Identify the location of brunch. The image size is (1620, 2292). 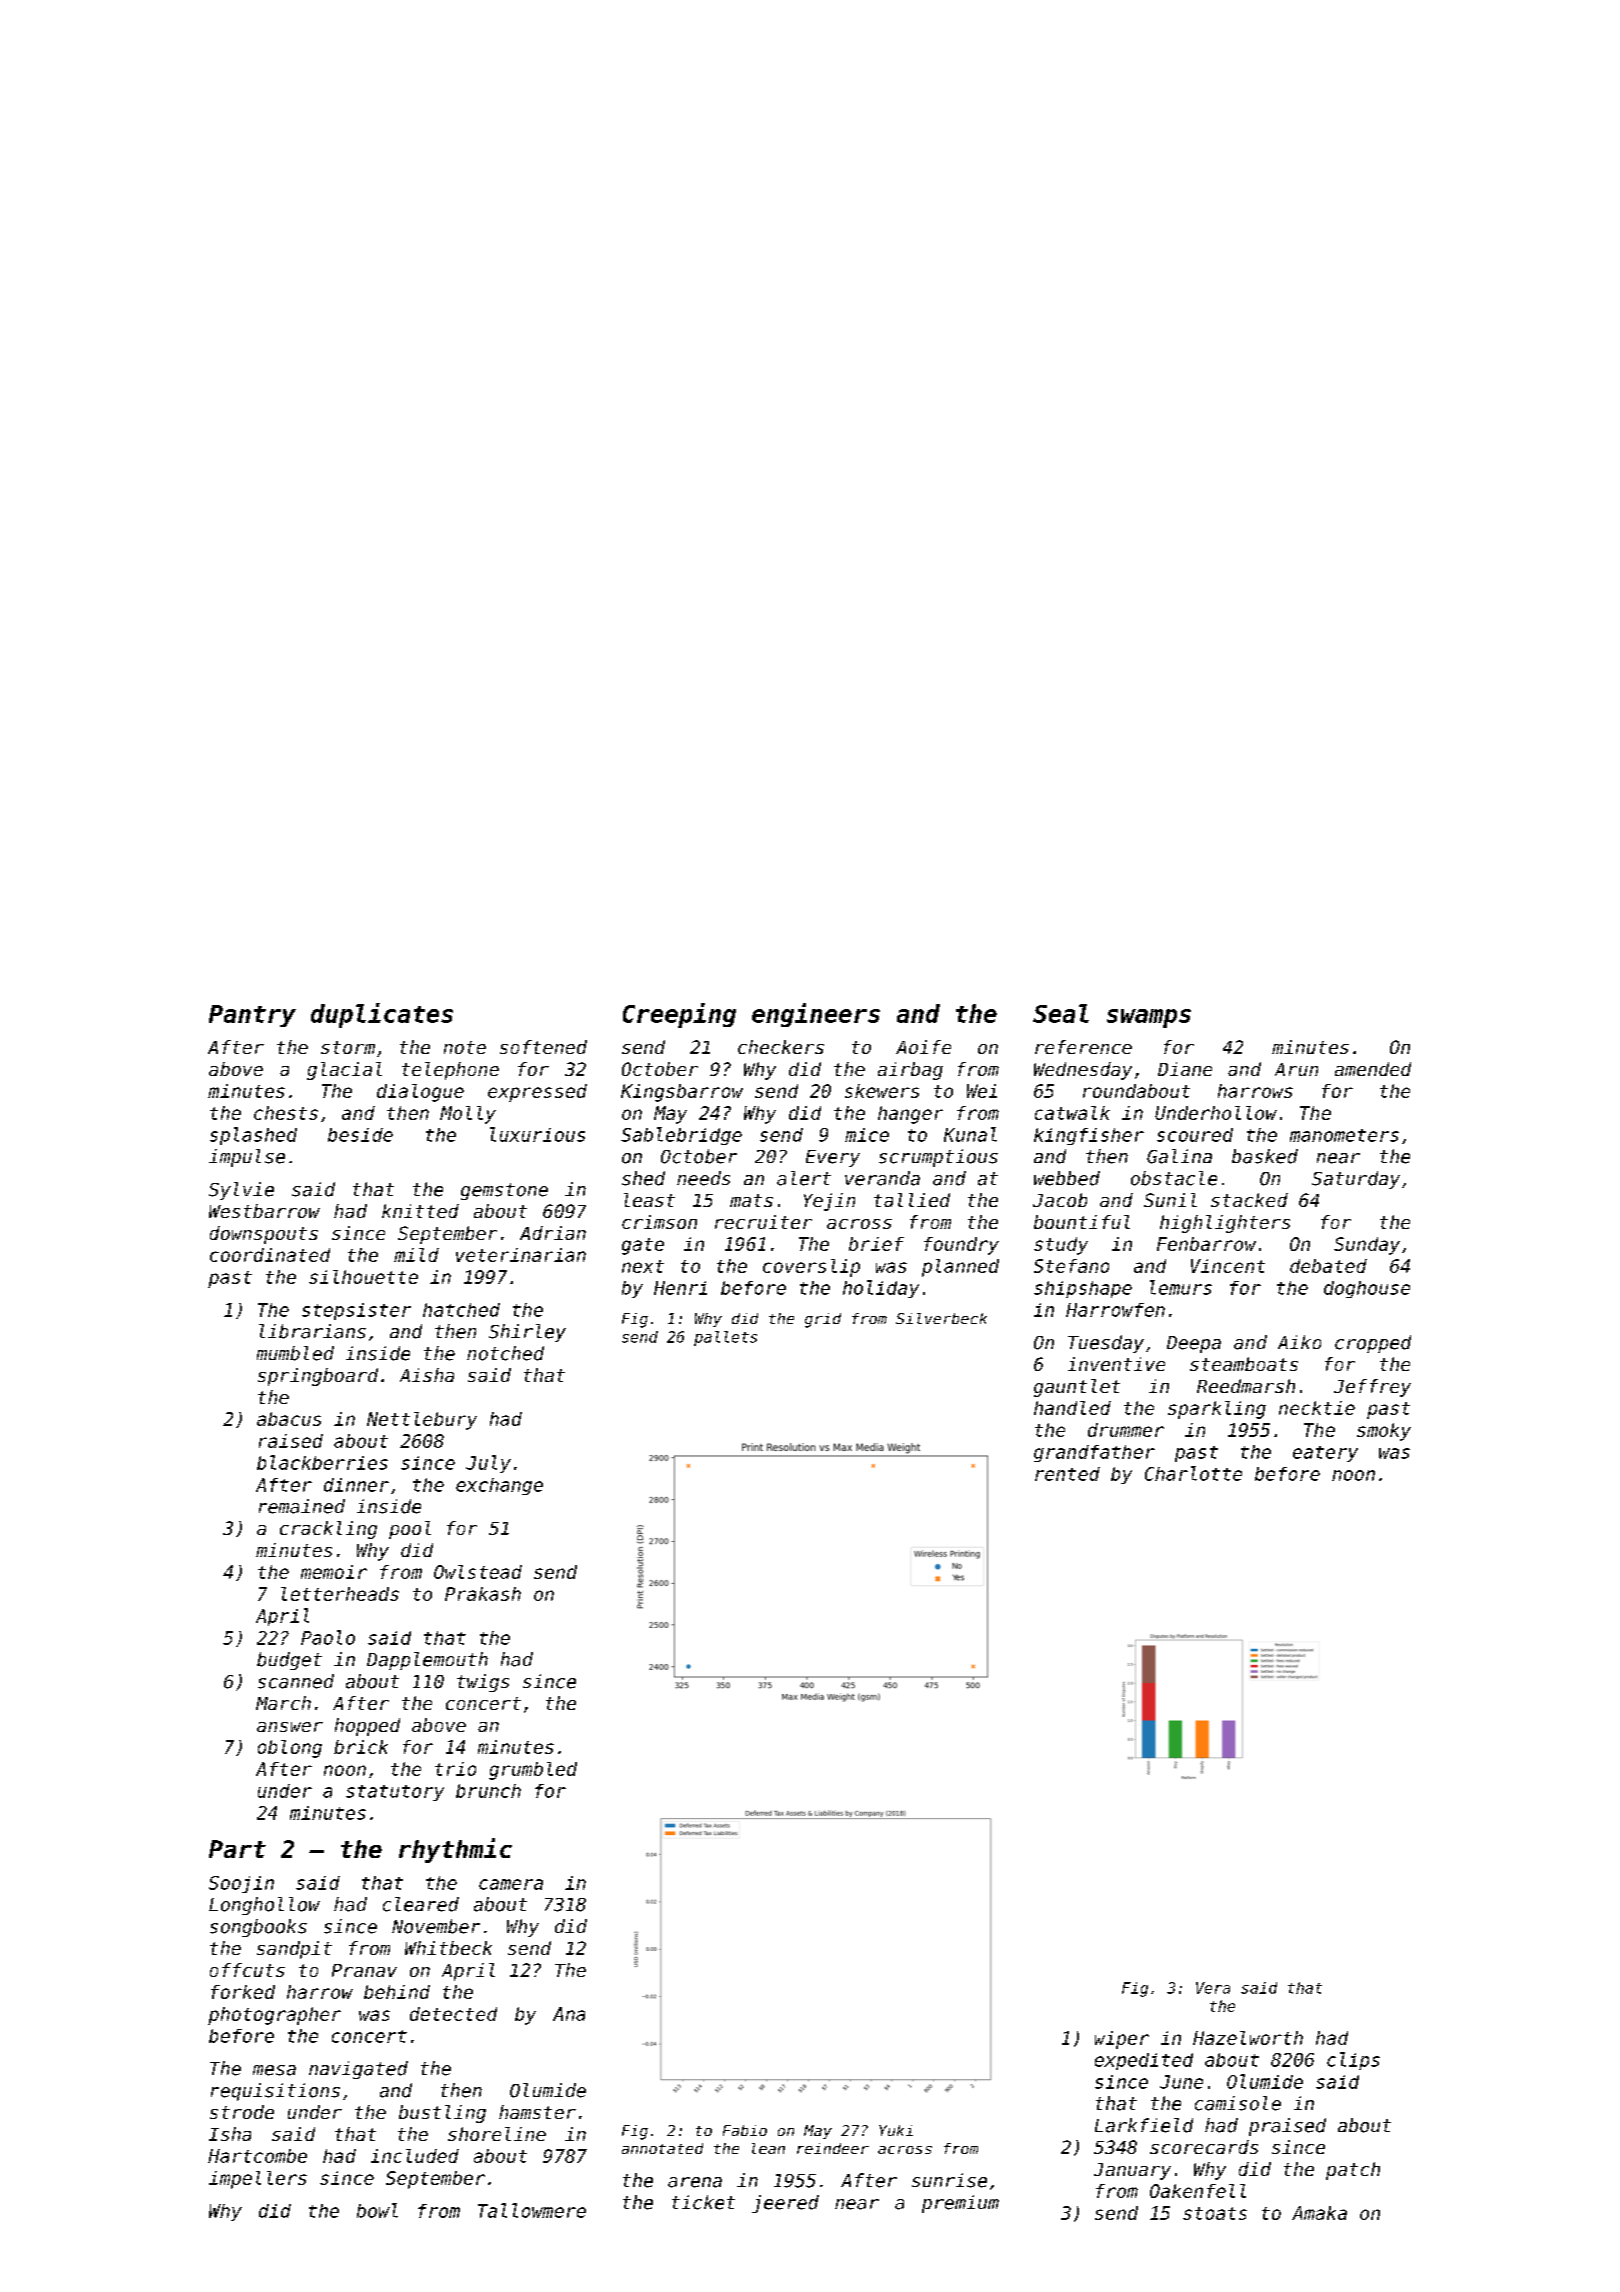
(488, 1791).
